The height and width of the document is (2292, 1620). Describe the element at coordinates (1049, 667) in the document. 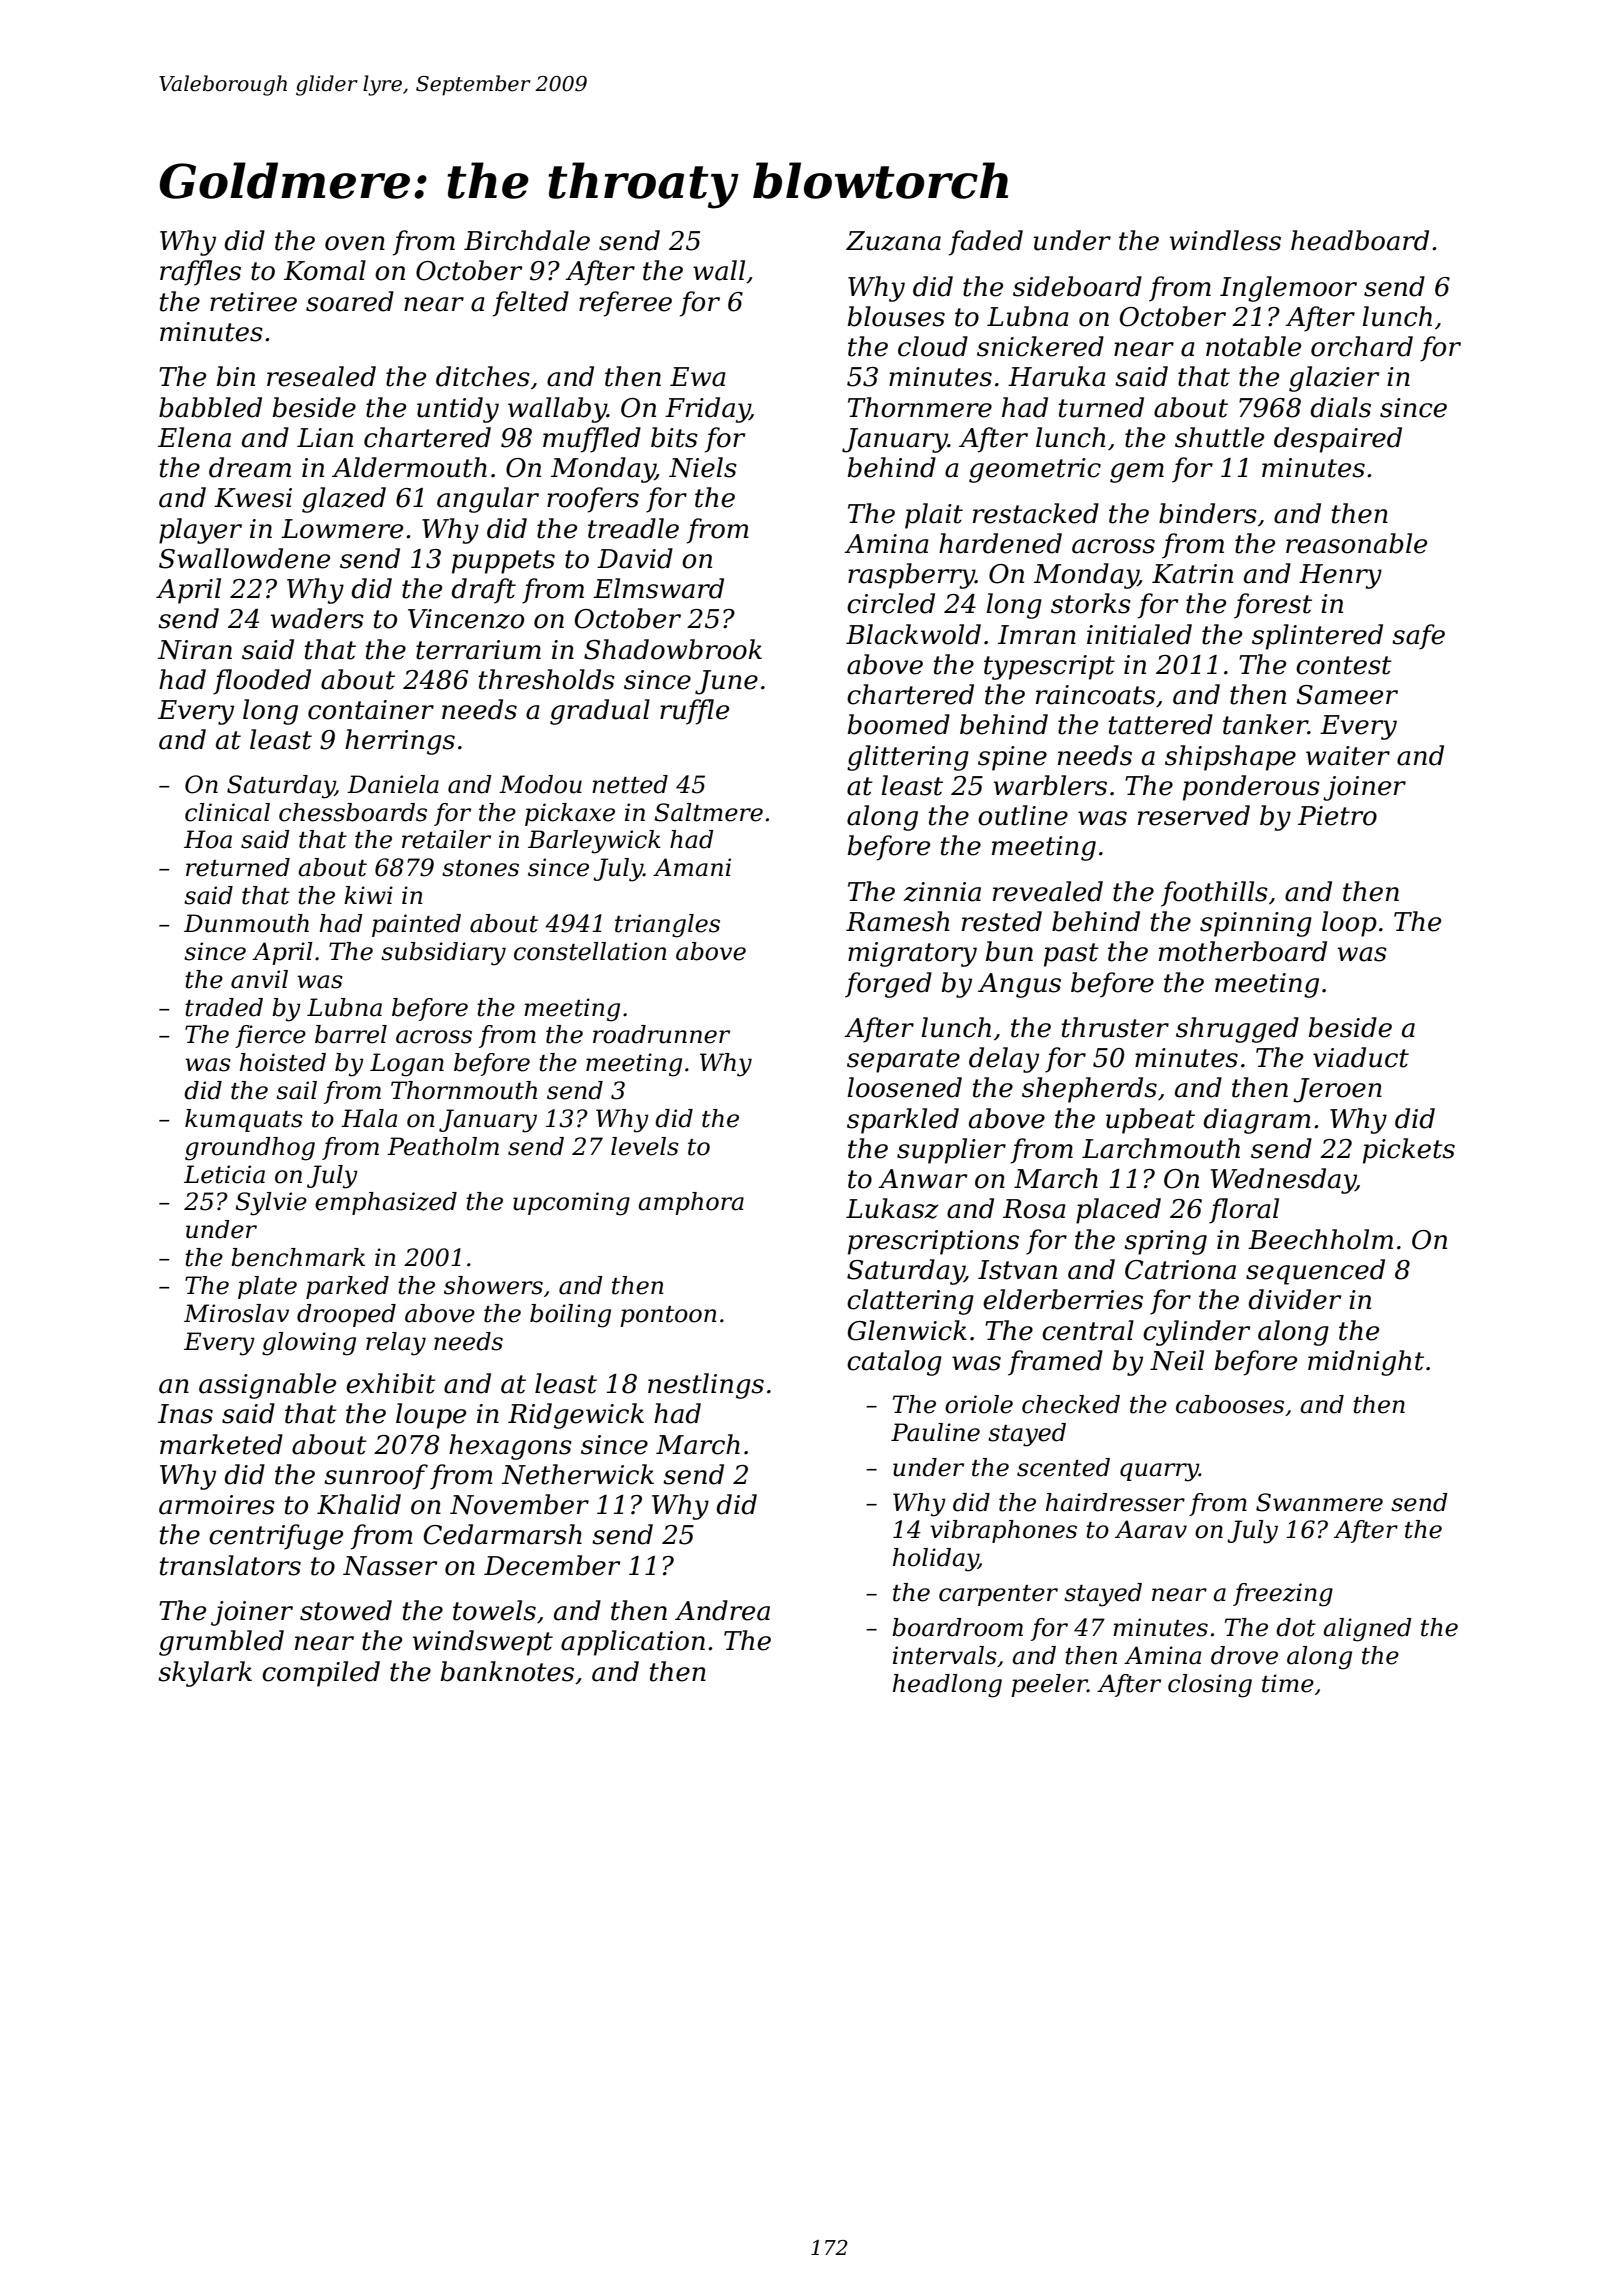

I see `typescript` at that location.
